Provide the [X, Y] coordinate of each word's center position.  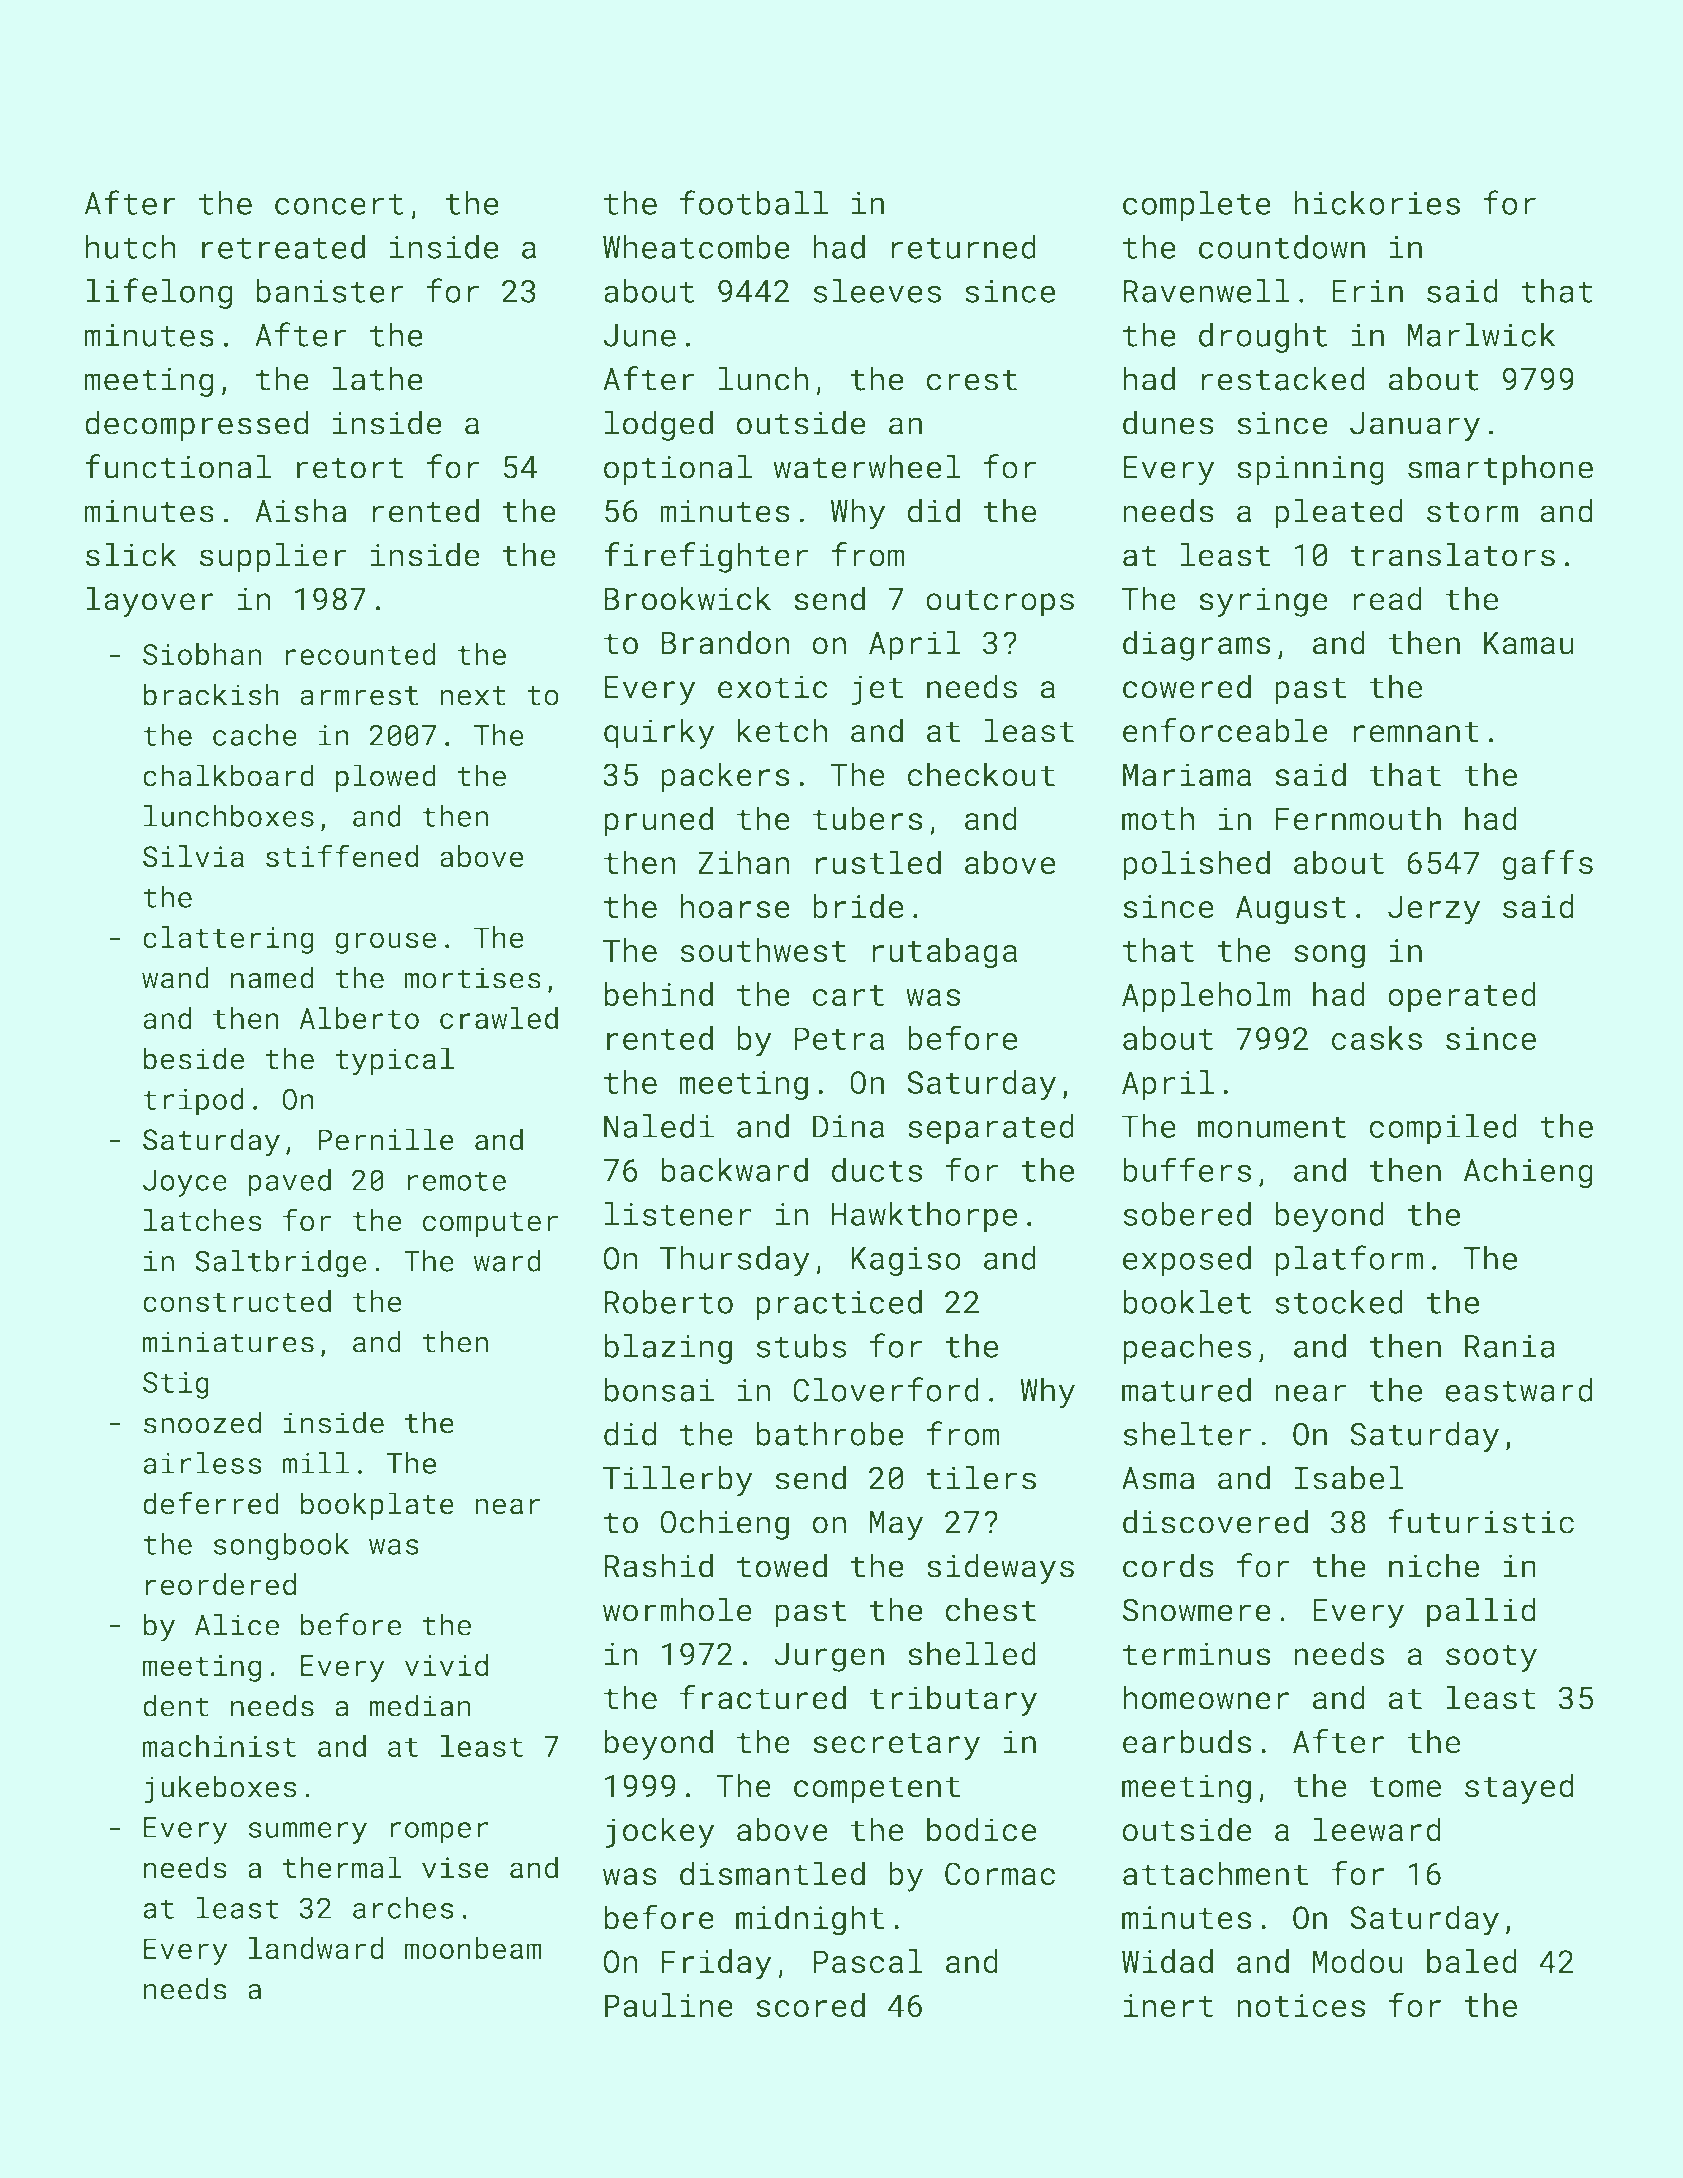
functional [178, 466]
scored [810, 2005]
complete [1197, 206]
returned [963, 247]
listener [678, 1214]
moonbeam [473, 1948]
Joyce [185, 1183]
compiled [1443, 1129]
